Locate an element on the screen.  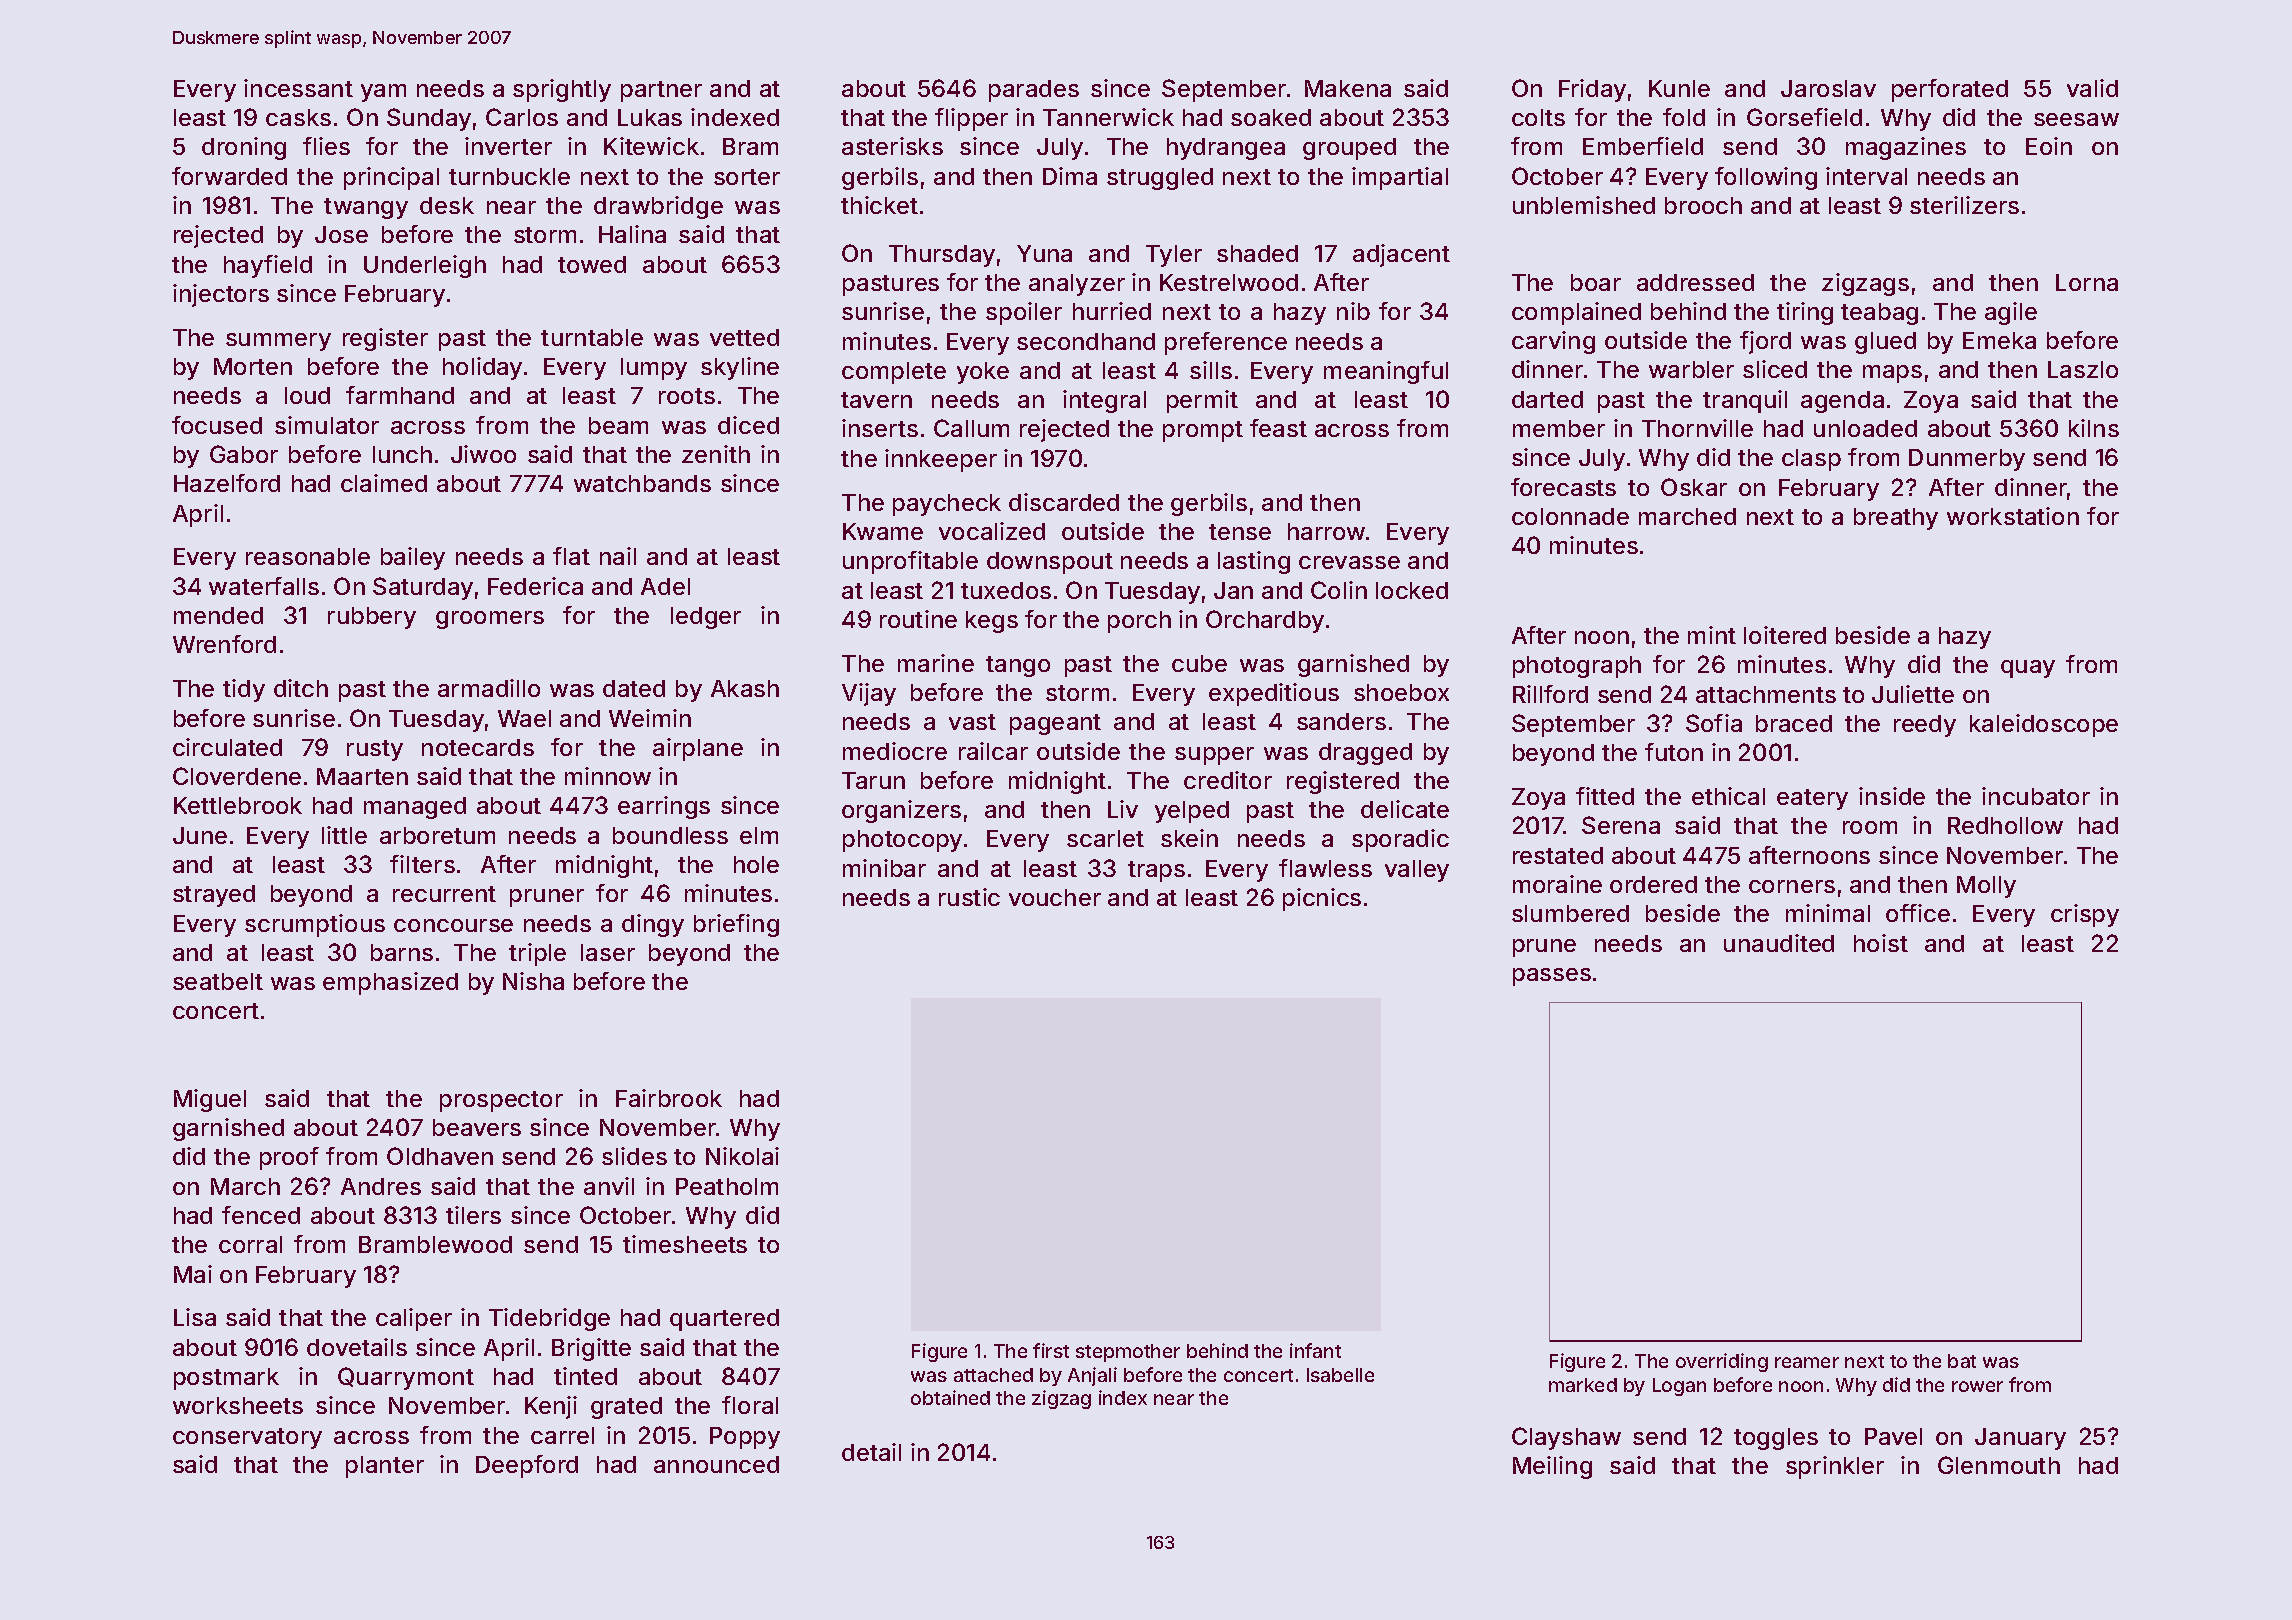
Makena is located at coordinates (1348, 88).
